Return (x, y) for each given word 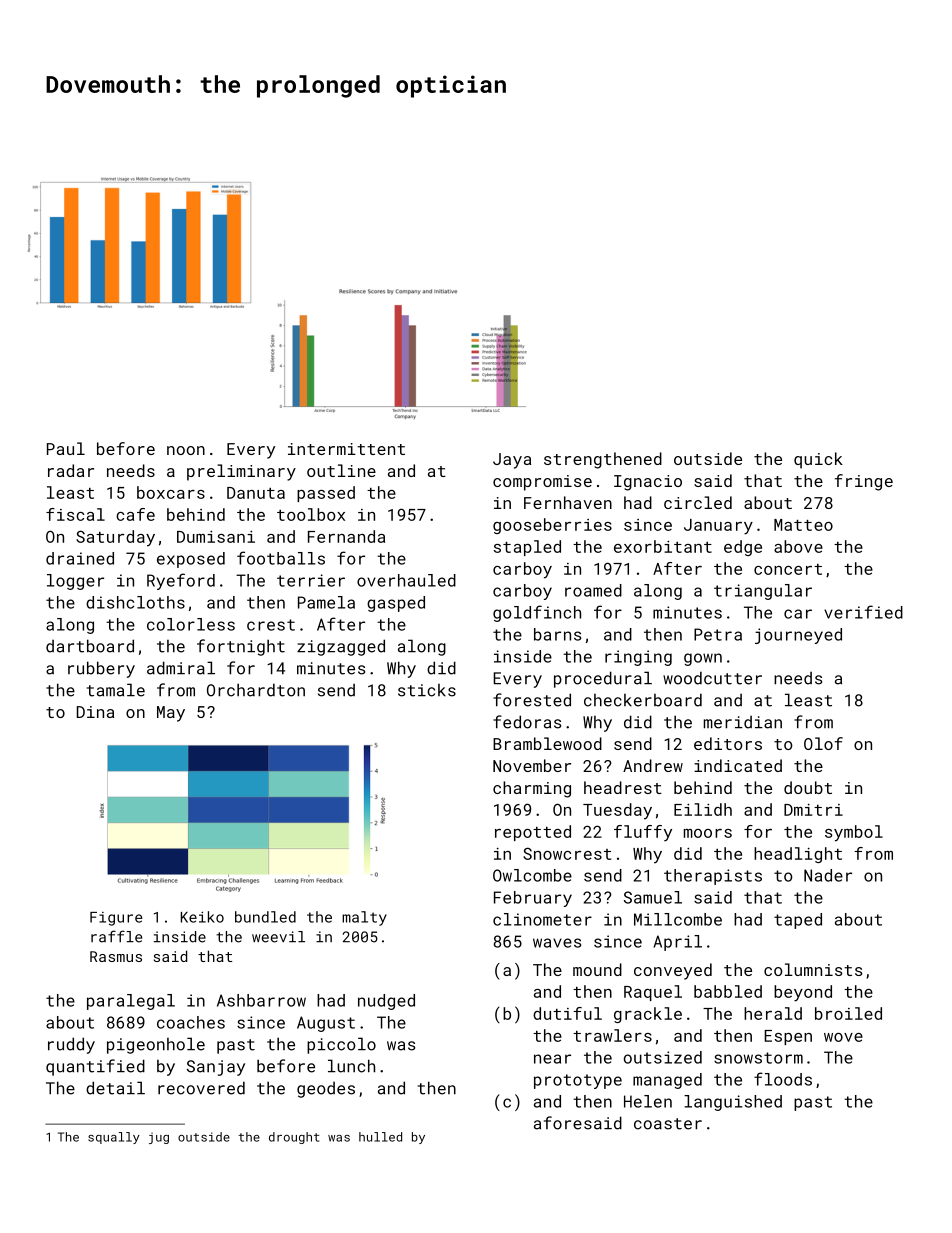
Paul (66, 448)
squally (114, 1138)
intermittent (346, 449)
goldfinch (537, 613)
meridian (743, 722)
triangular (763, 592)
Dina (95, 712)
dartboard (90, 646)
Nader (828, 875)
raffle (116, 936)
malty (364, 918)
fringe (864, 482)
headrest (623, 787)
